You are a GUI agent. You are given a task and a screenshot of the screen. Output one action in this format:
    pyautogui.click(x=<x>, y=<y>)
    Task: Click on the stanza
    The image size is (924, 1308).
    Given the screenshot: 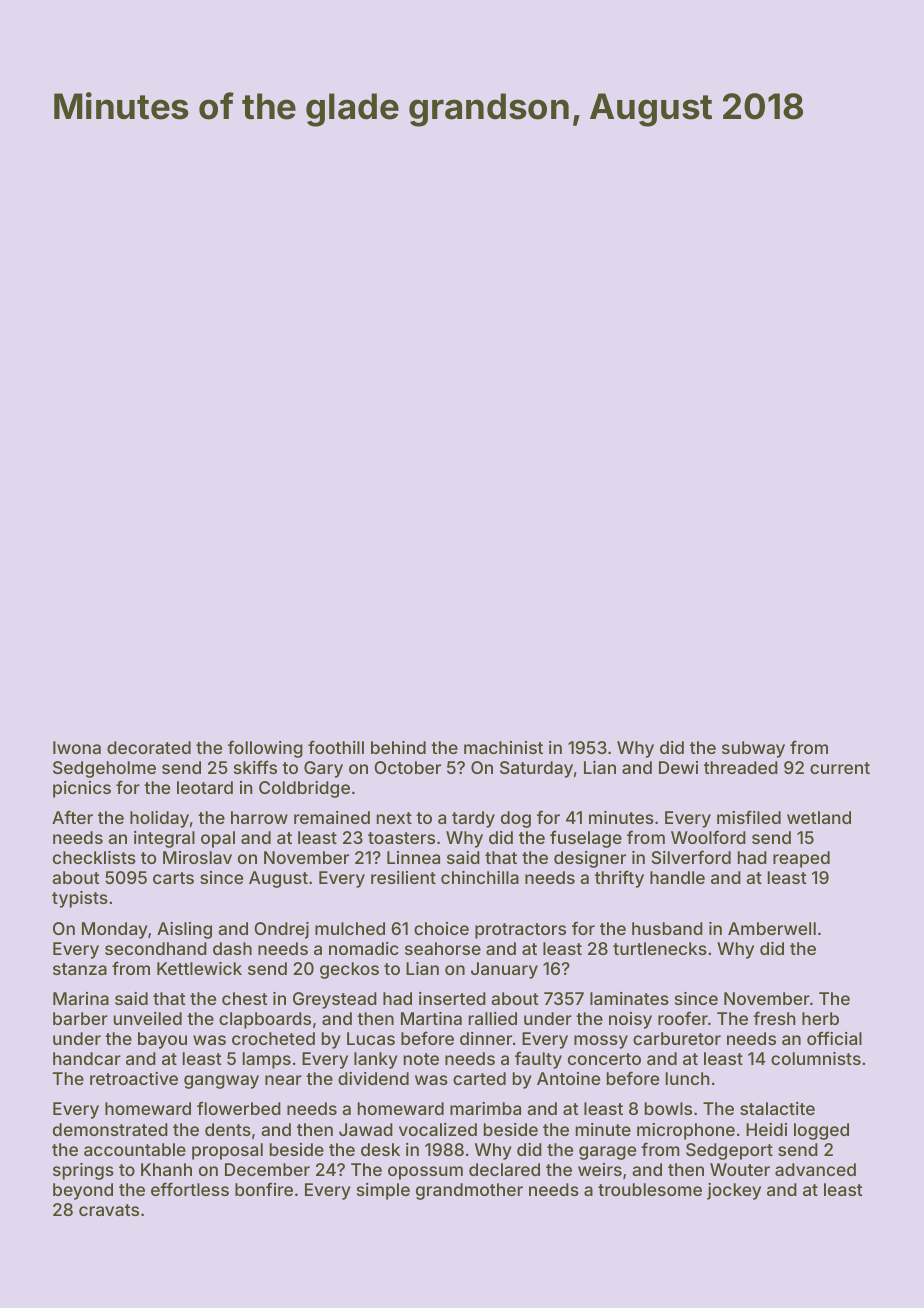 What is the action you would take?
    pyautogui.click(x=80, y=969)
